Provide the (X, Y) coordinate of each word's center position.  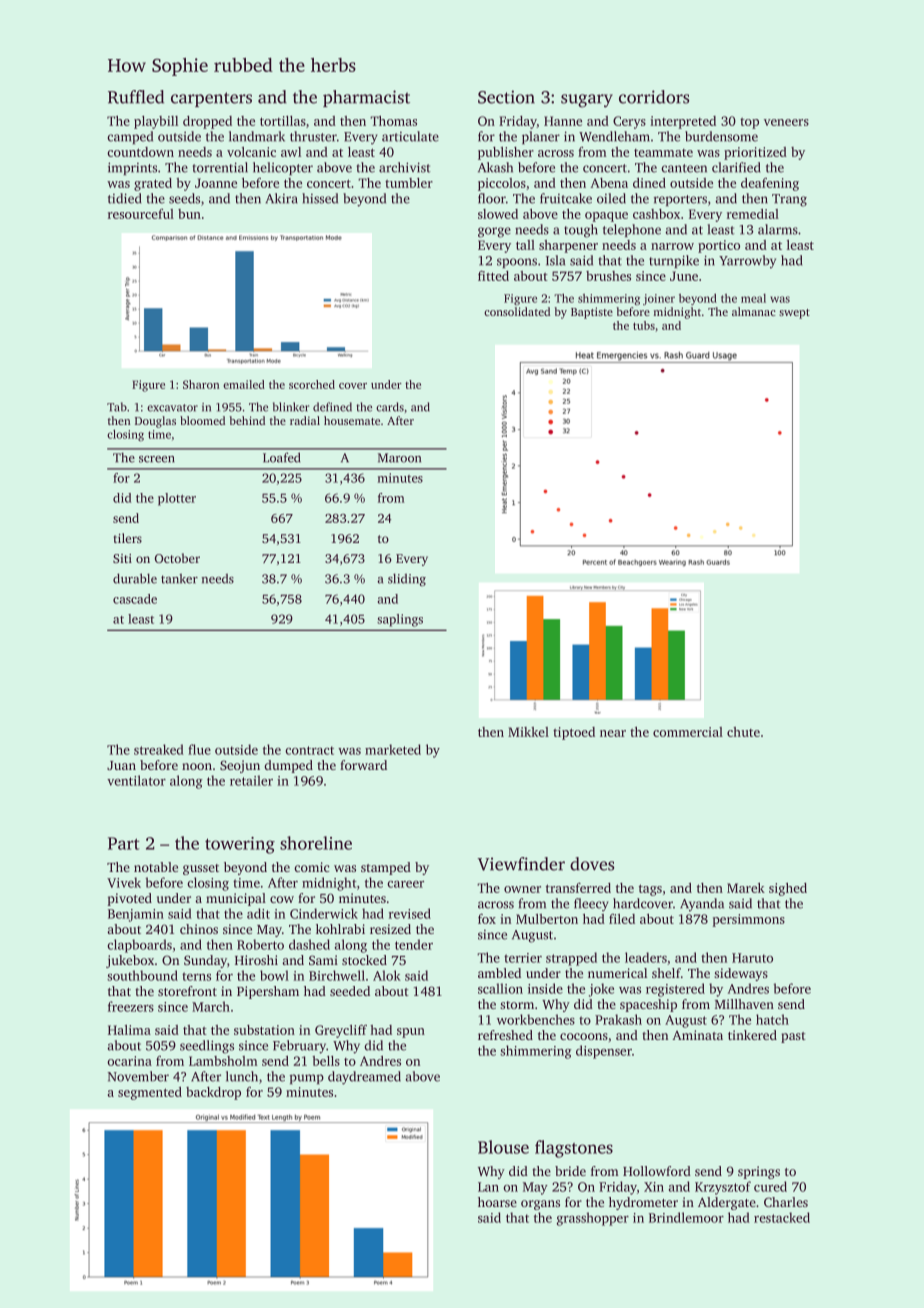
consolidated (517, 311)
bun (189, 214)
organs (540, 1205)
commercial (688, 732)
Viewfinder (521, 864)
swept (794, 314)
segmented (150, 1093)
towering (240, 845)
